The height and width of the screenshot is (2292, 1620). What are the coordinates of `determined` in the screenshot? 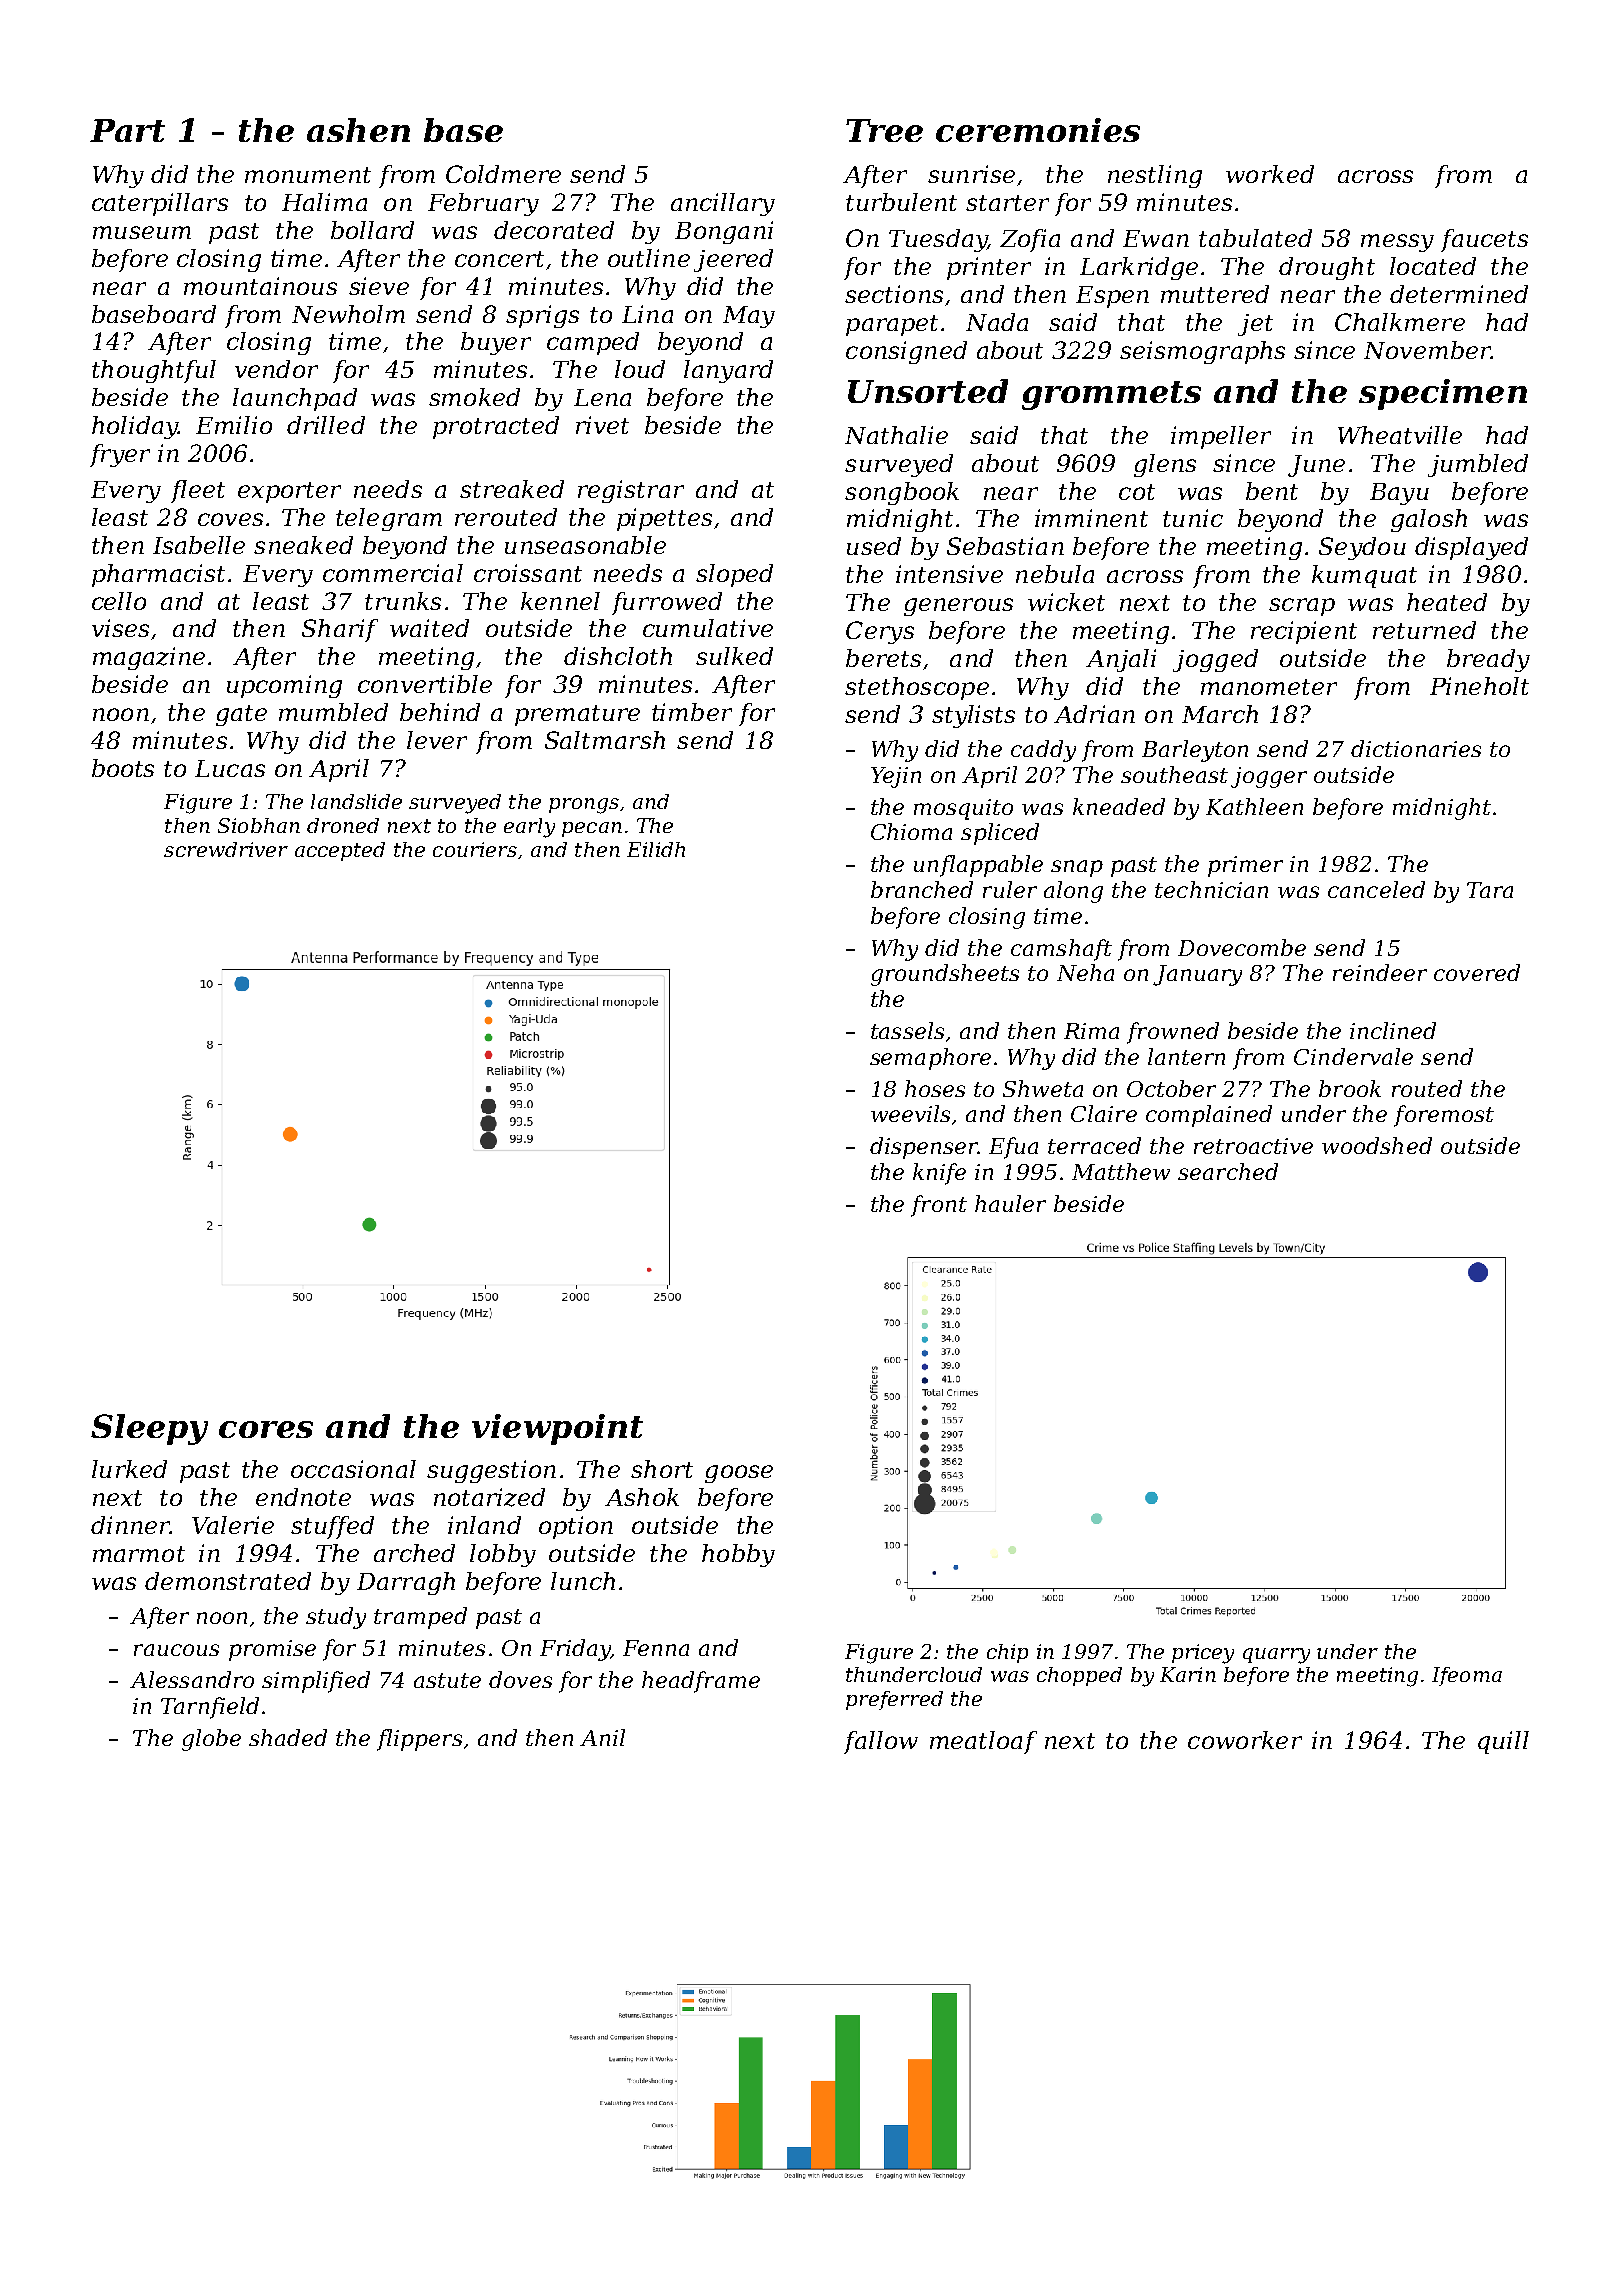 It's located at (1459, 294).
